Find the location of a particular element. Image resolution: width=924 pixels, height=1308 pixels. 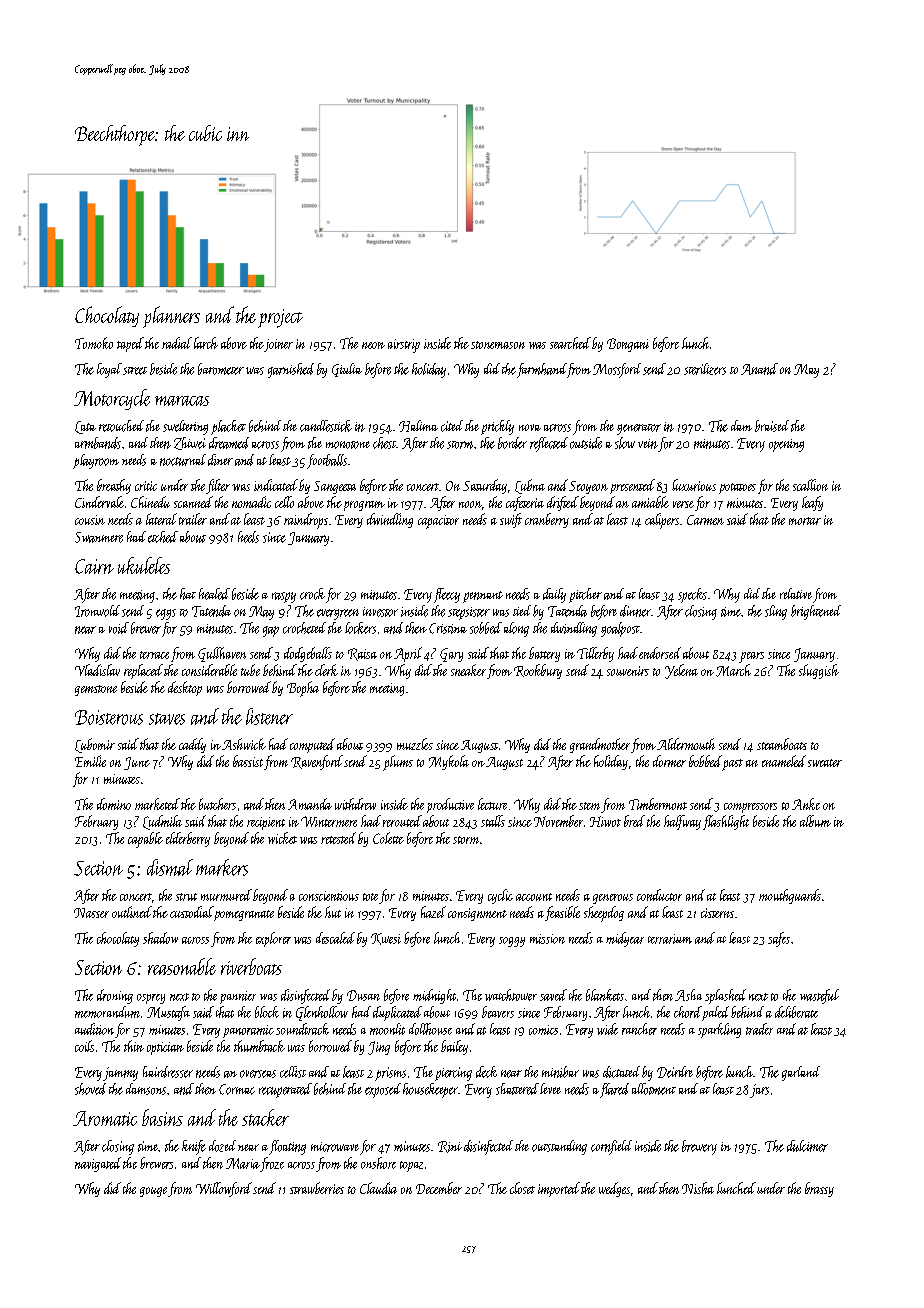

Colette is located at coordinates (388, 838).
